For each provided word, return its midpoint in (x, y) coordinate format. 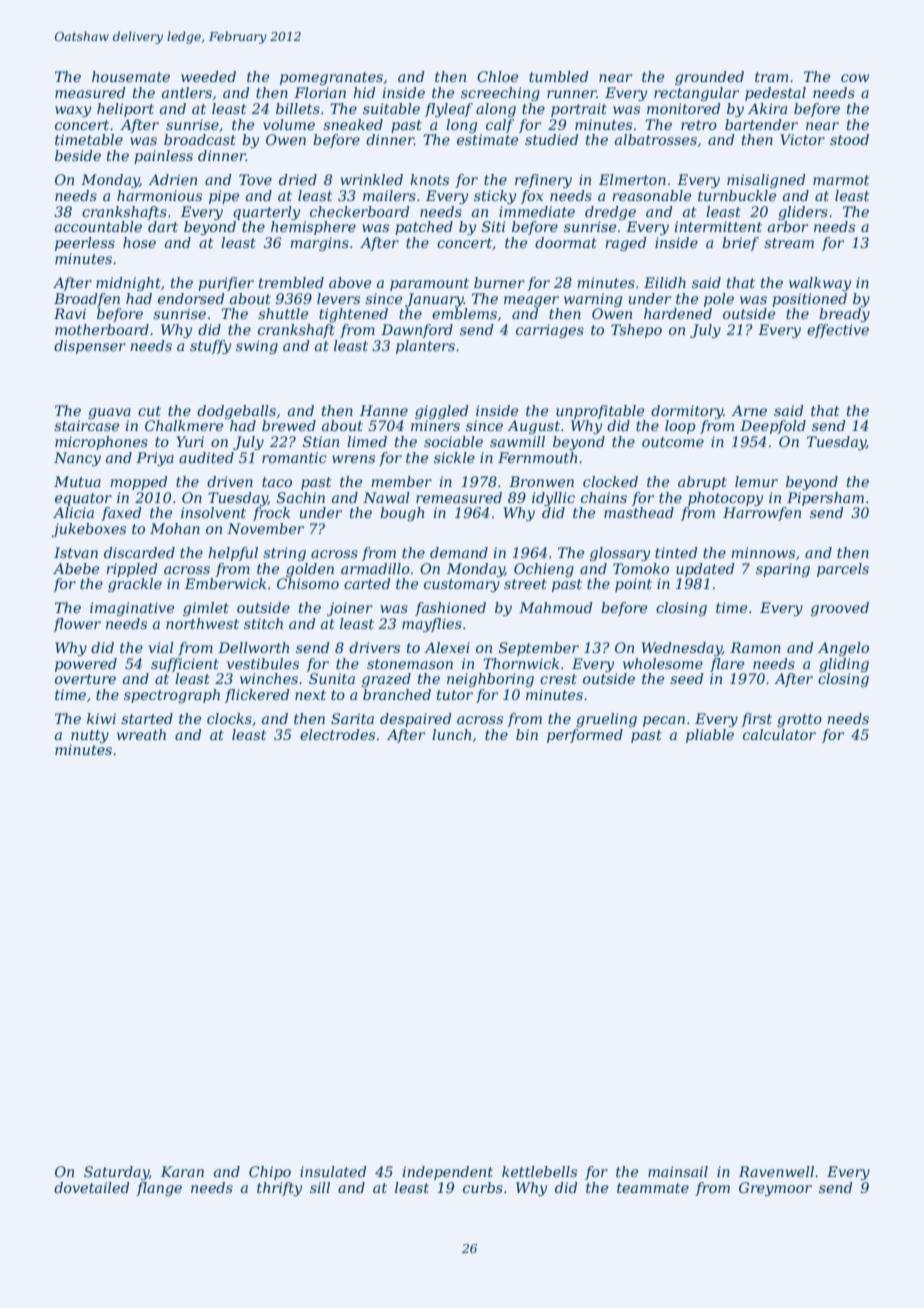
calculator (779, 734)
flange (159, 1189)
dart (163, 226)
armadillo (375, 568)
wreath (141, 734)
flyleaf (449, 110)
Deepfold (773, 427)
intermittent (718, 226)
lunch (451, 734)
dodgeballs (236, 412)
